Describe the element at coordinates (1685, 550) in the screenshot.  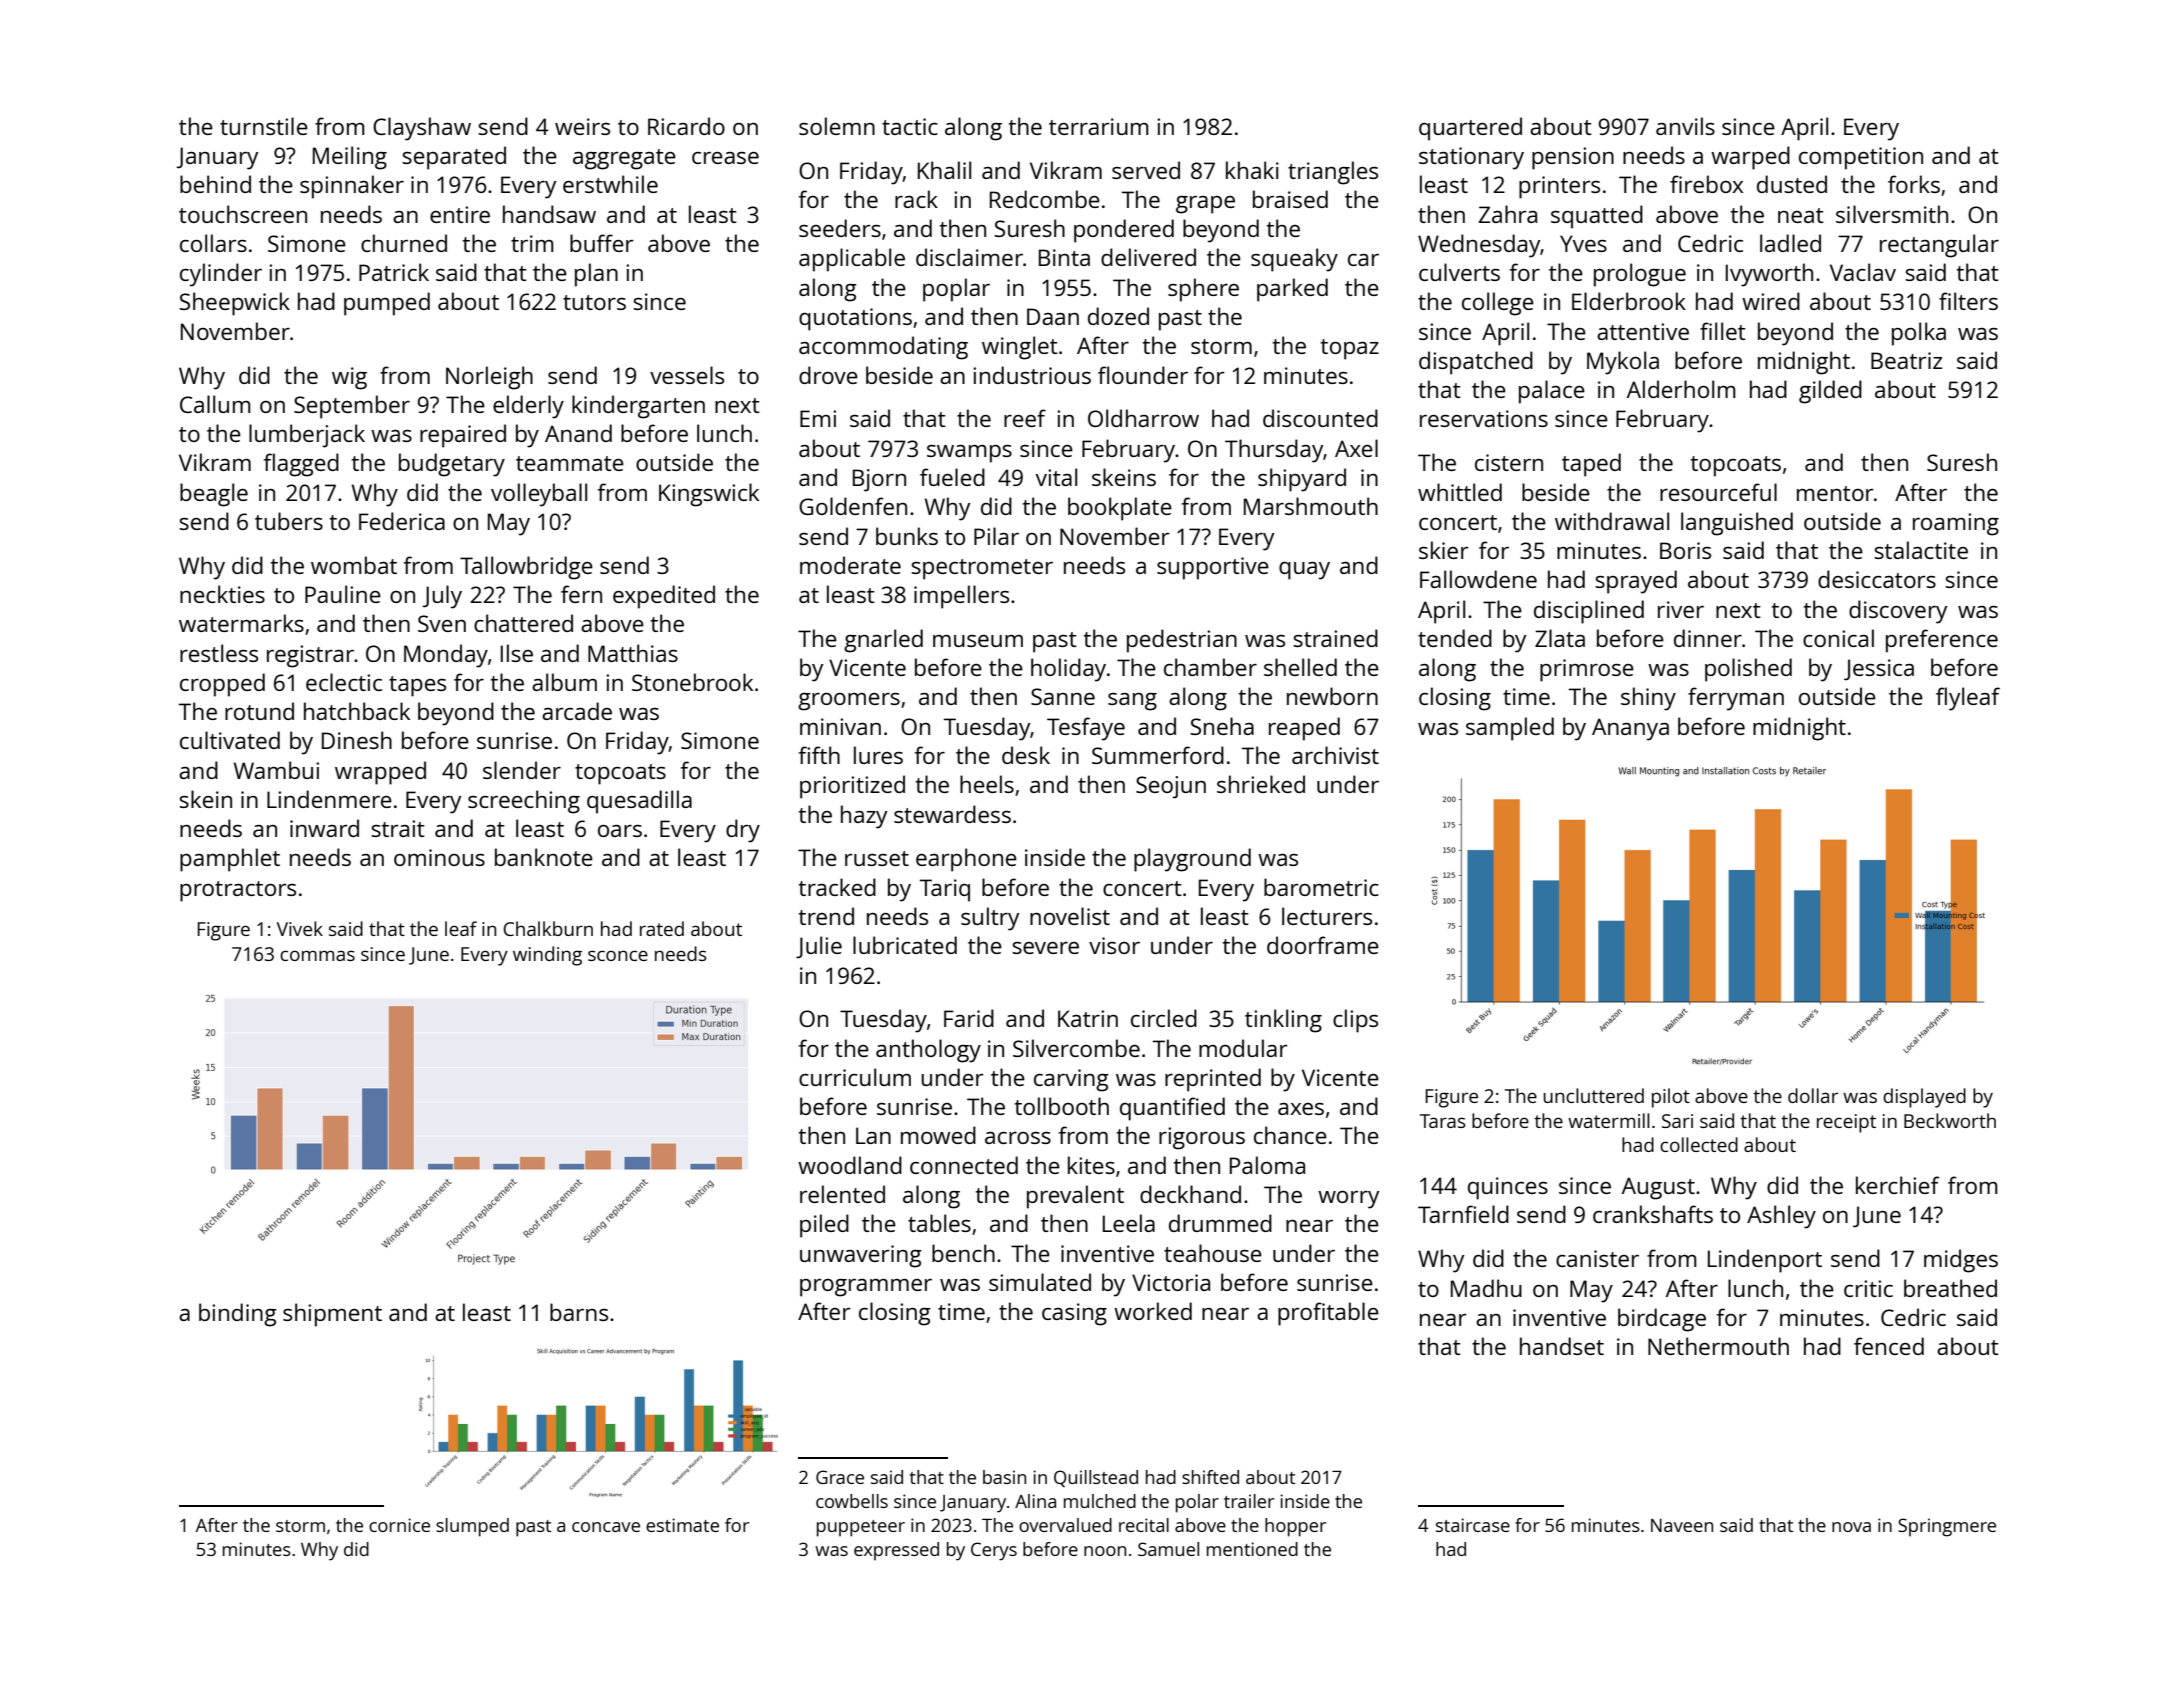
I see `Boris` at that location.
